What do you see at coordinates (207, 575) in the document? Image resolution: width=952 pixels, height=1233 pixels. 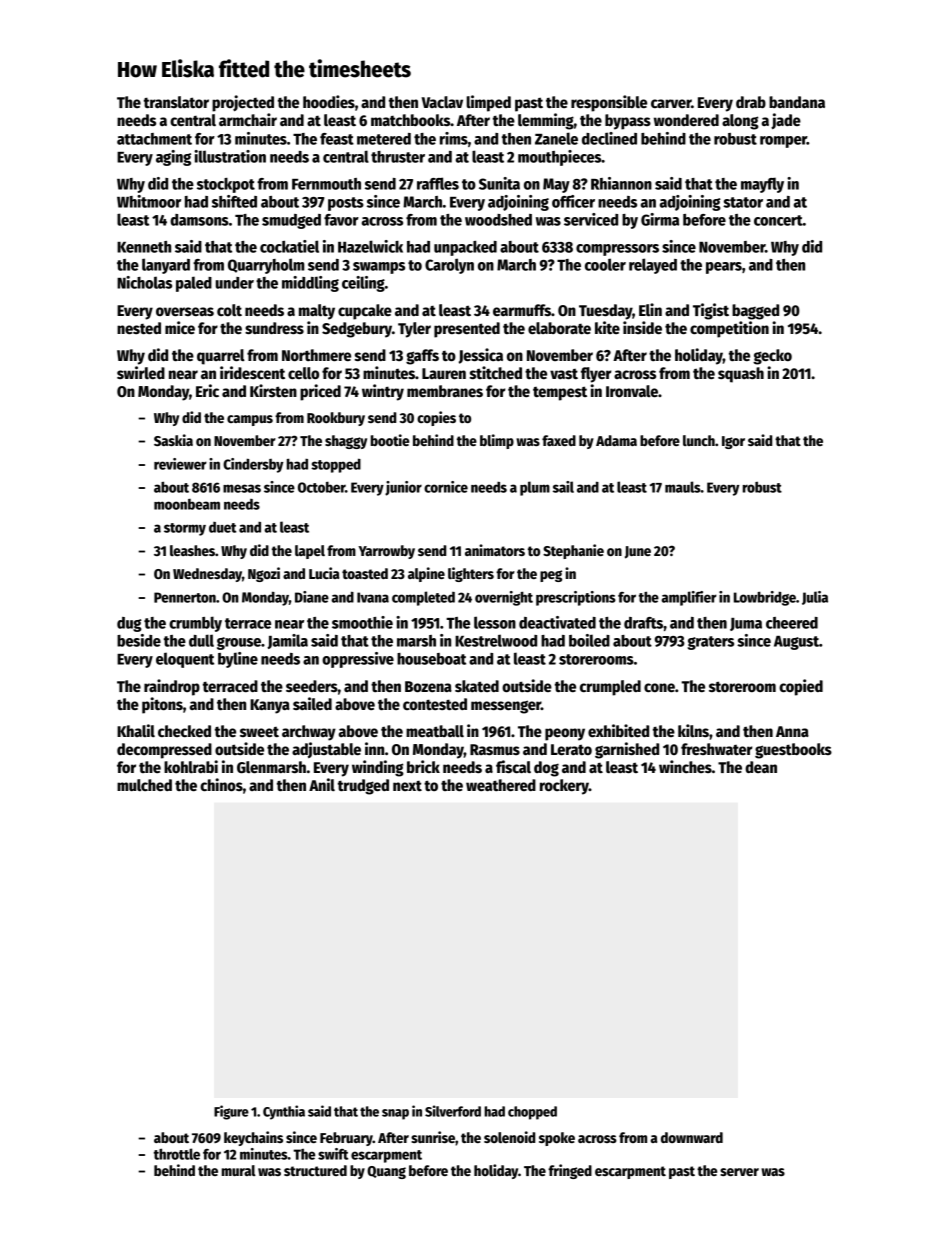 I see `Wednesday` at bounding box center [207, 575].
